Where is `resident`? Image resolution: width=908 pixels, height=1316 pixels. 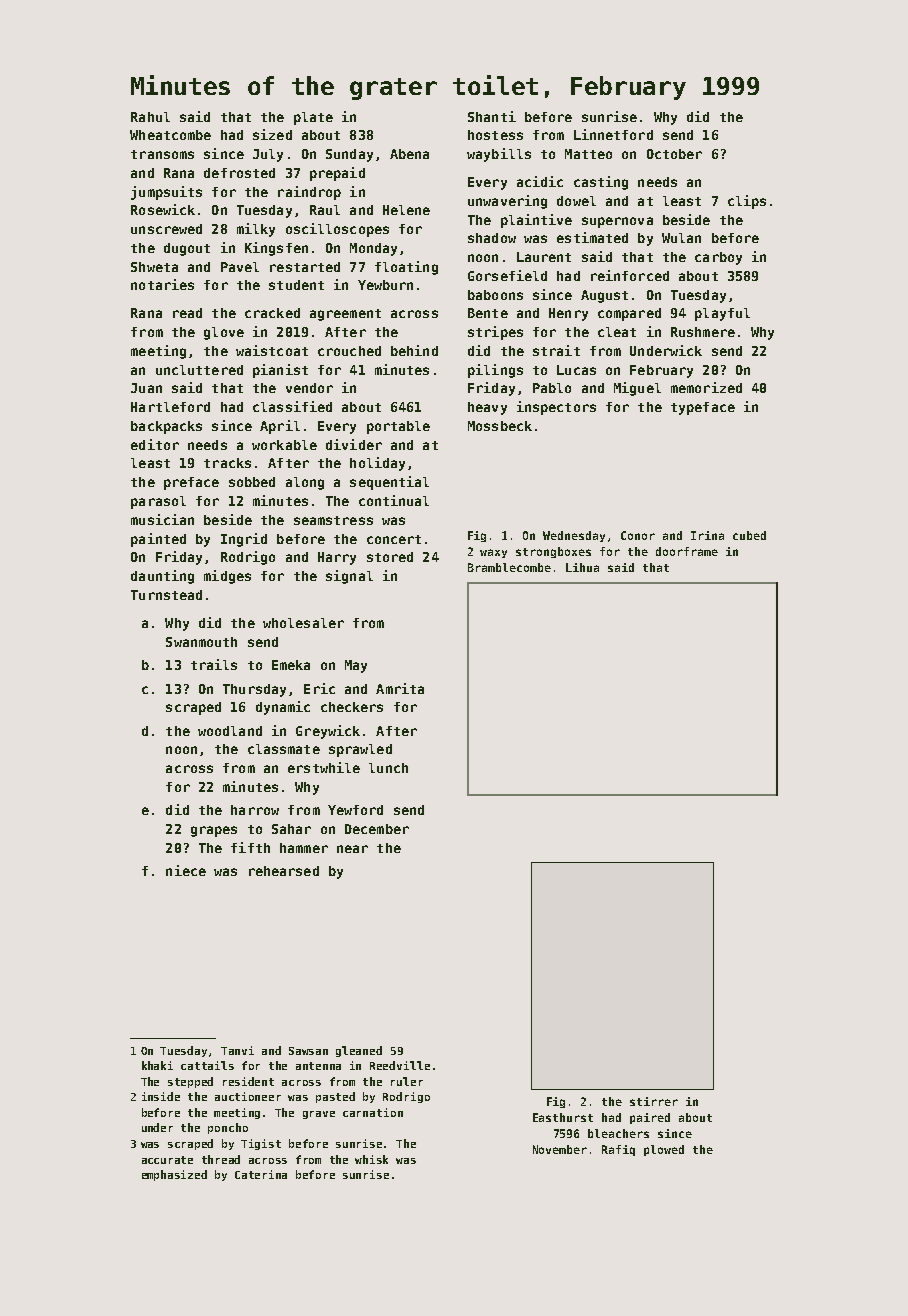 resident is located at coordinates (248, 1081).
